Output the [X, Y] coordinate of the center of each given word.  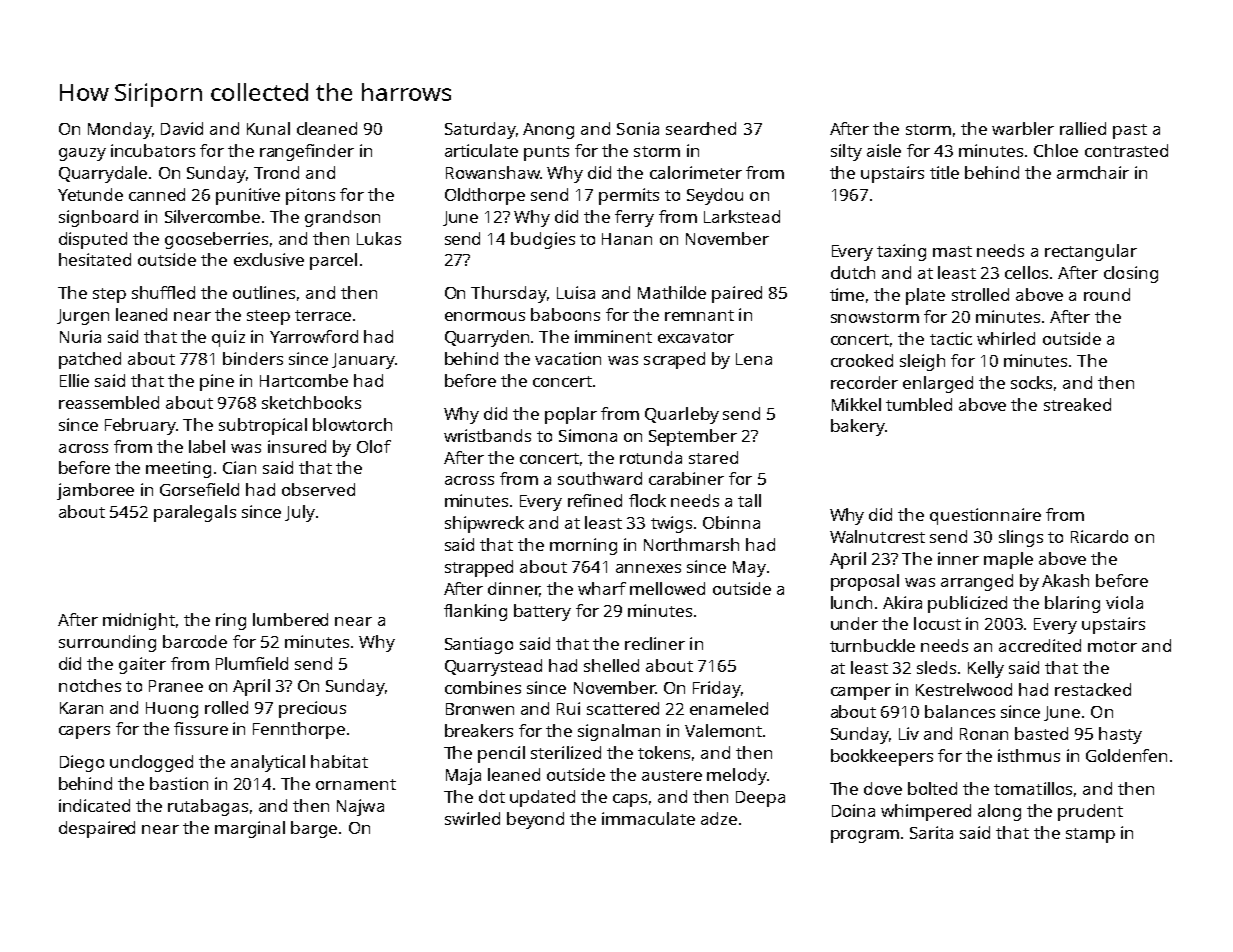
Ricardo [1099, 536]
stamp [1090, 835]
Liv [909, 733]
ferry [634, 218]
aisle [884, 150]
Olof [374, 446]
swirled [472, 818]
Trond [276, 172]
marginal [250, 829]
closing [1131, 274]
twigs [671, 524]
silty [846, 152]
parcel [333, 261]
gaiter [142, 665]
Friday [716, 689]
